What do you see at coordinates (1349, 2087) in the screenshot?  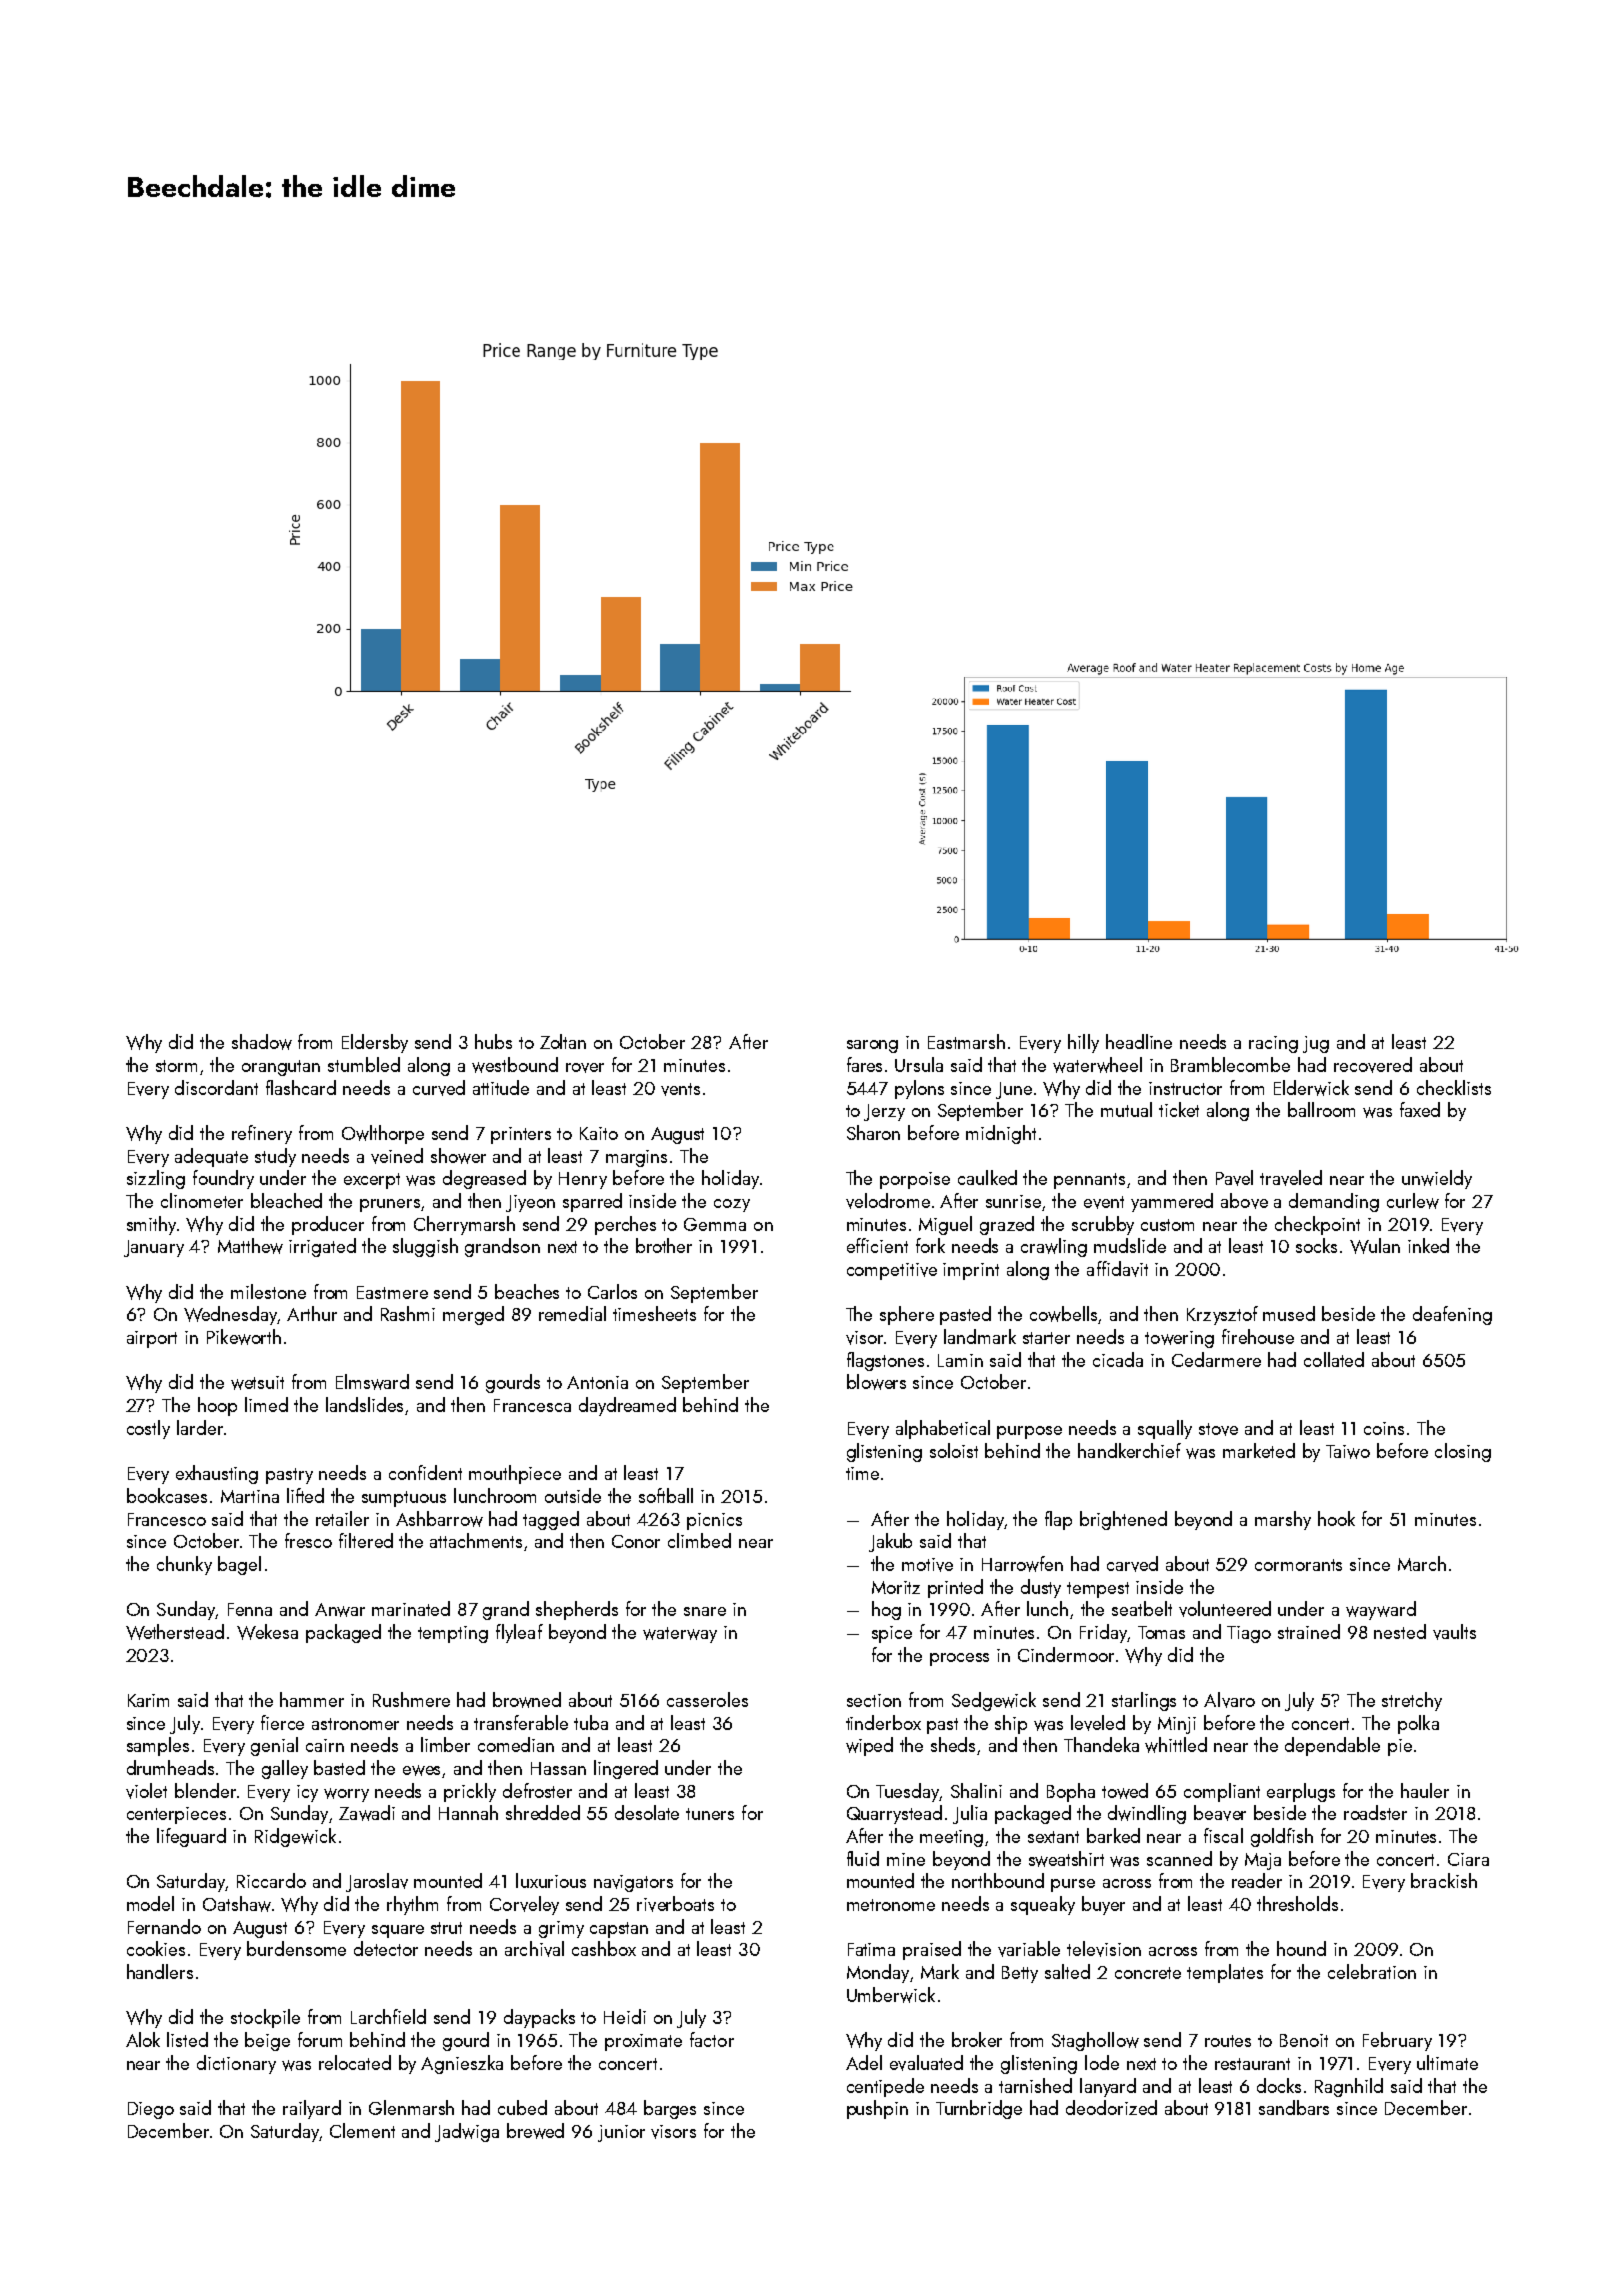 I see `Ragnhild` at bounding box center [1349, 2087].
